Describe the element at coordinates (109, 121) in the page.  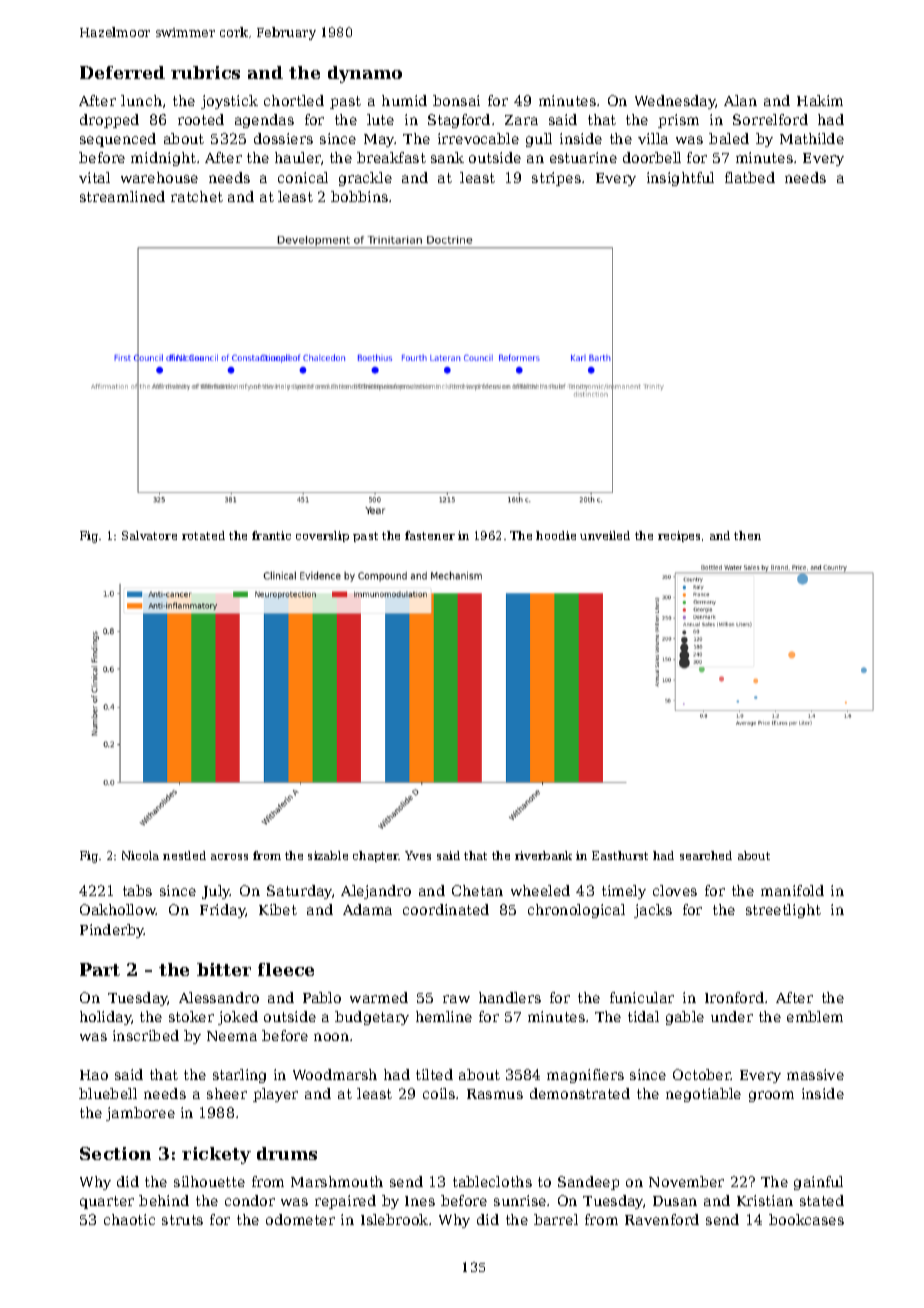
I see `dropped` at that location.
